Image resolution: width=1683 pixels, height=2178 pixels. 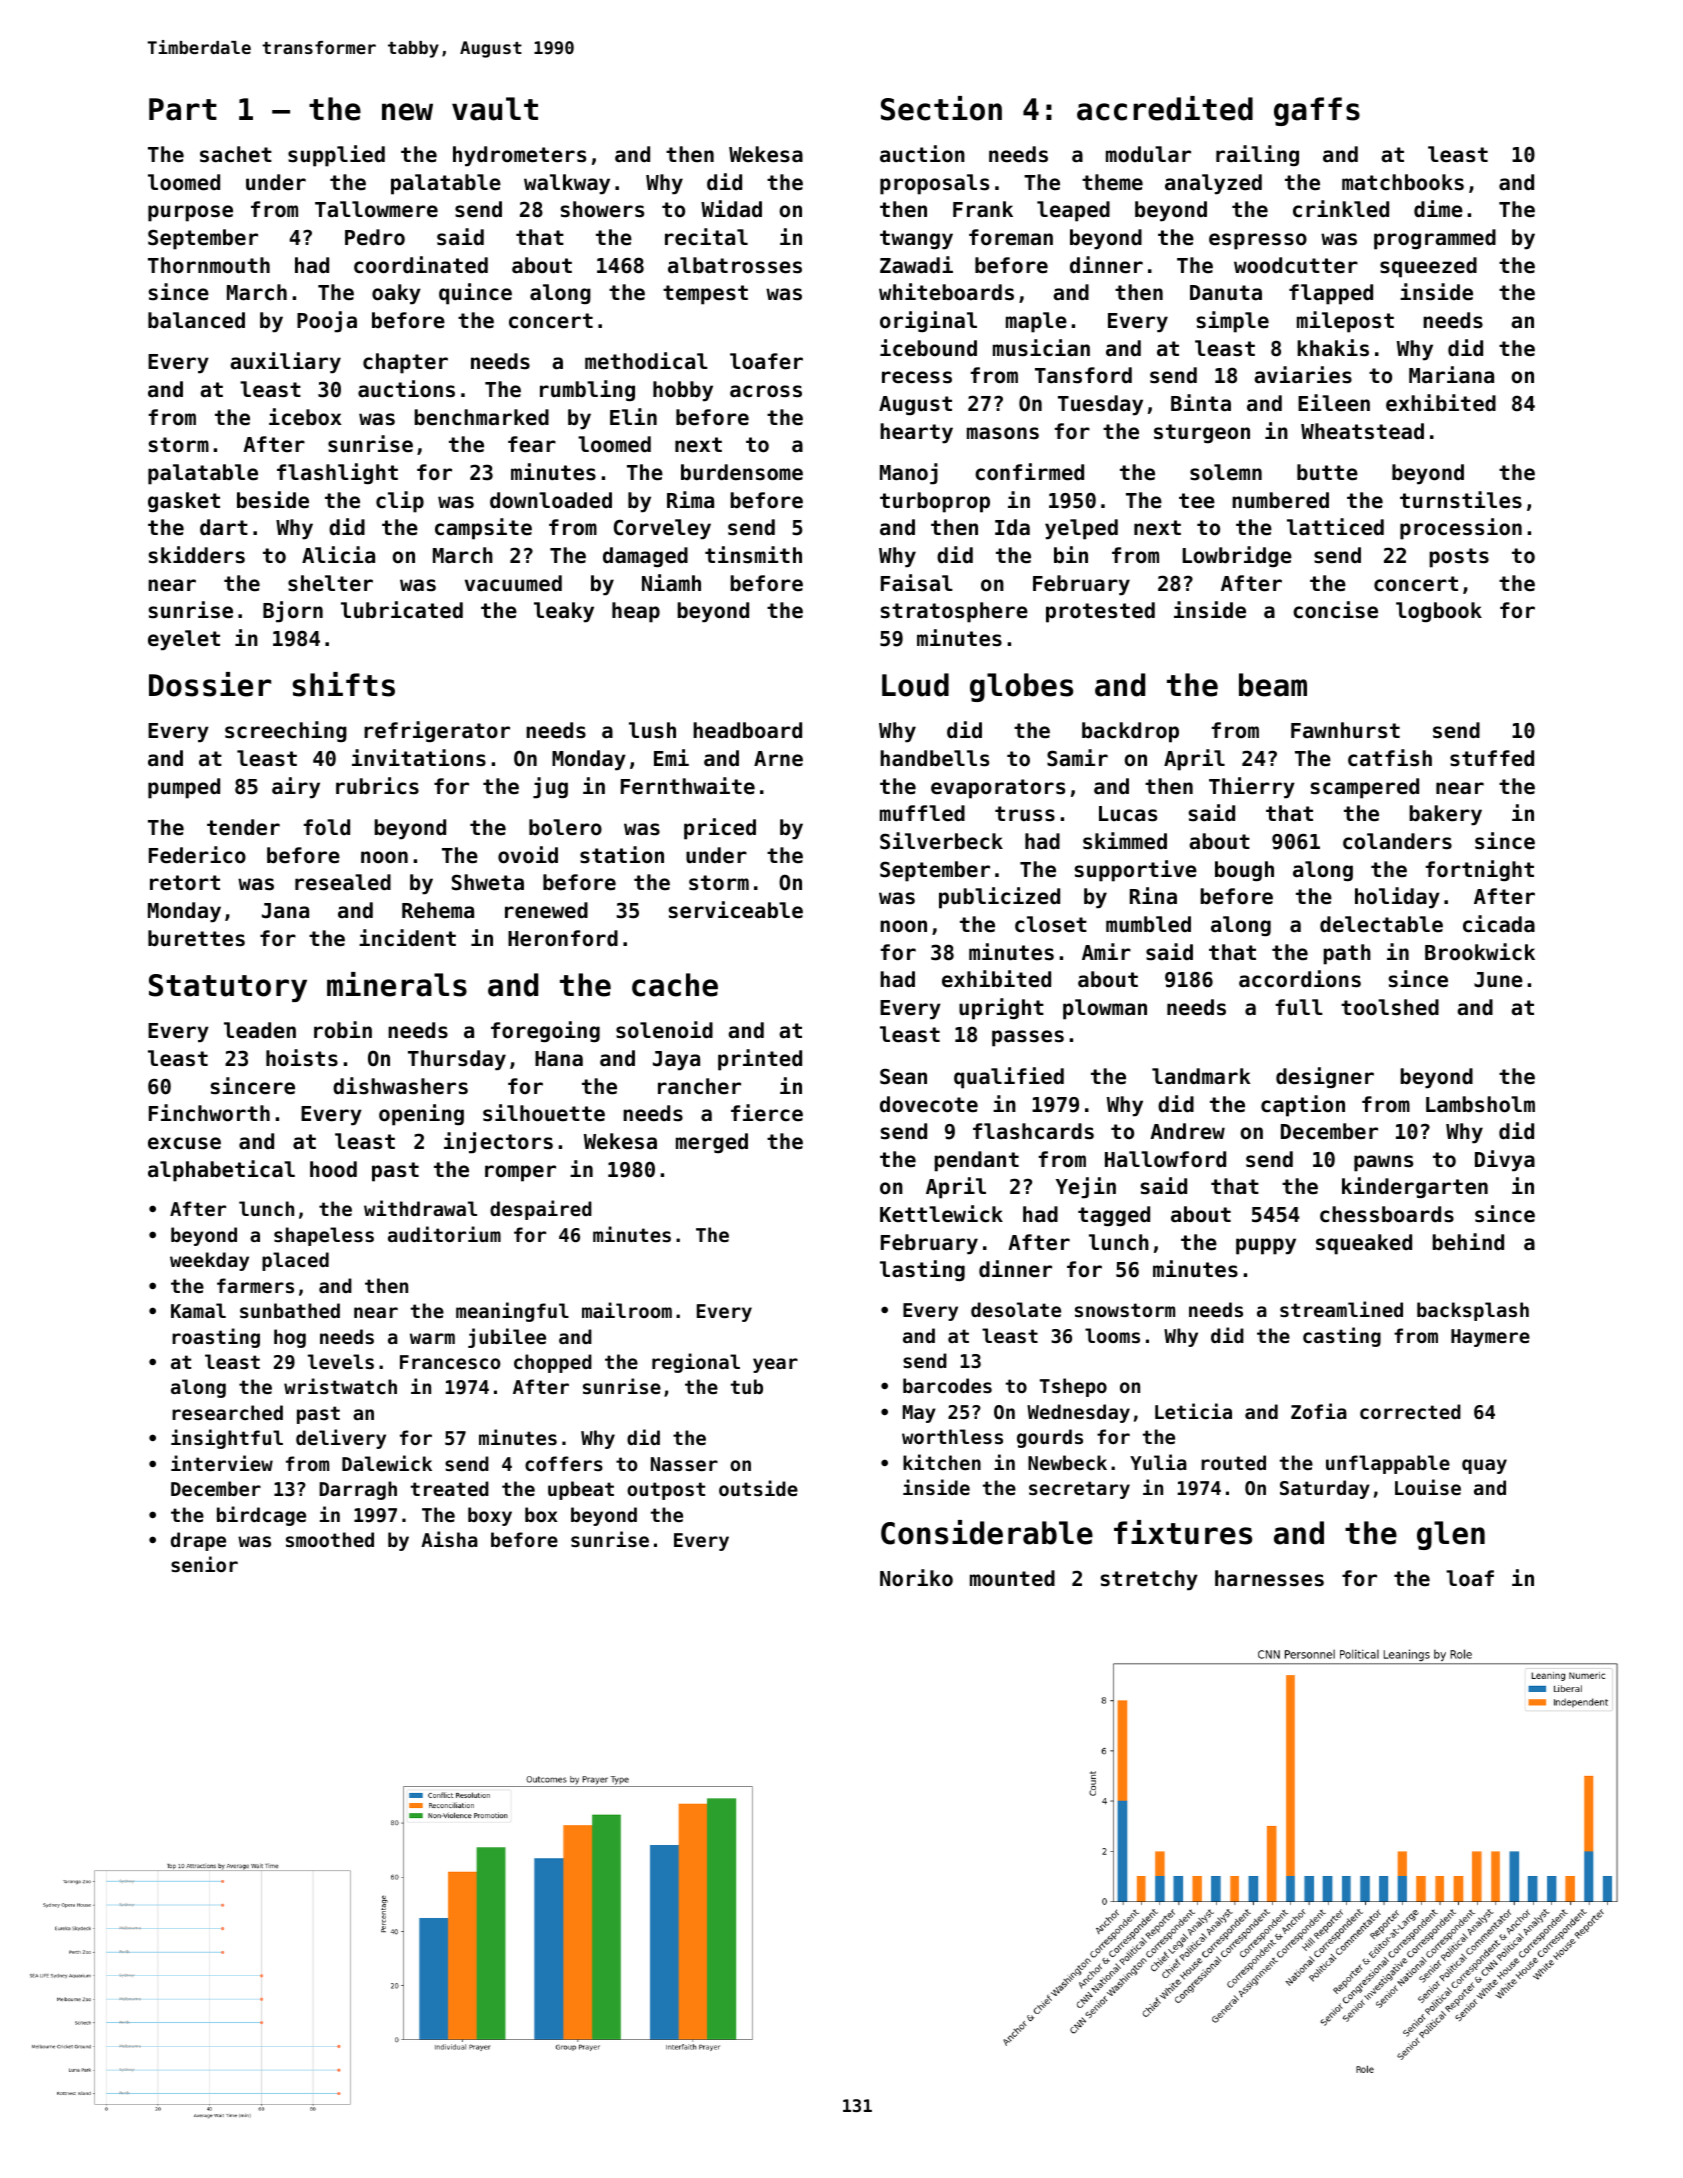 I want to click on gaffs, so click(x=1317, y=111).
